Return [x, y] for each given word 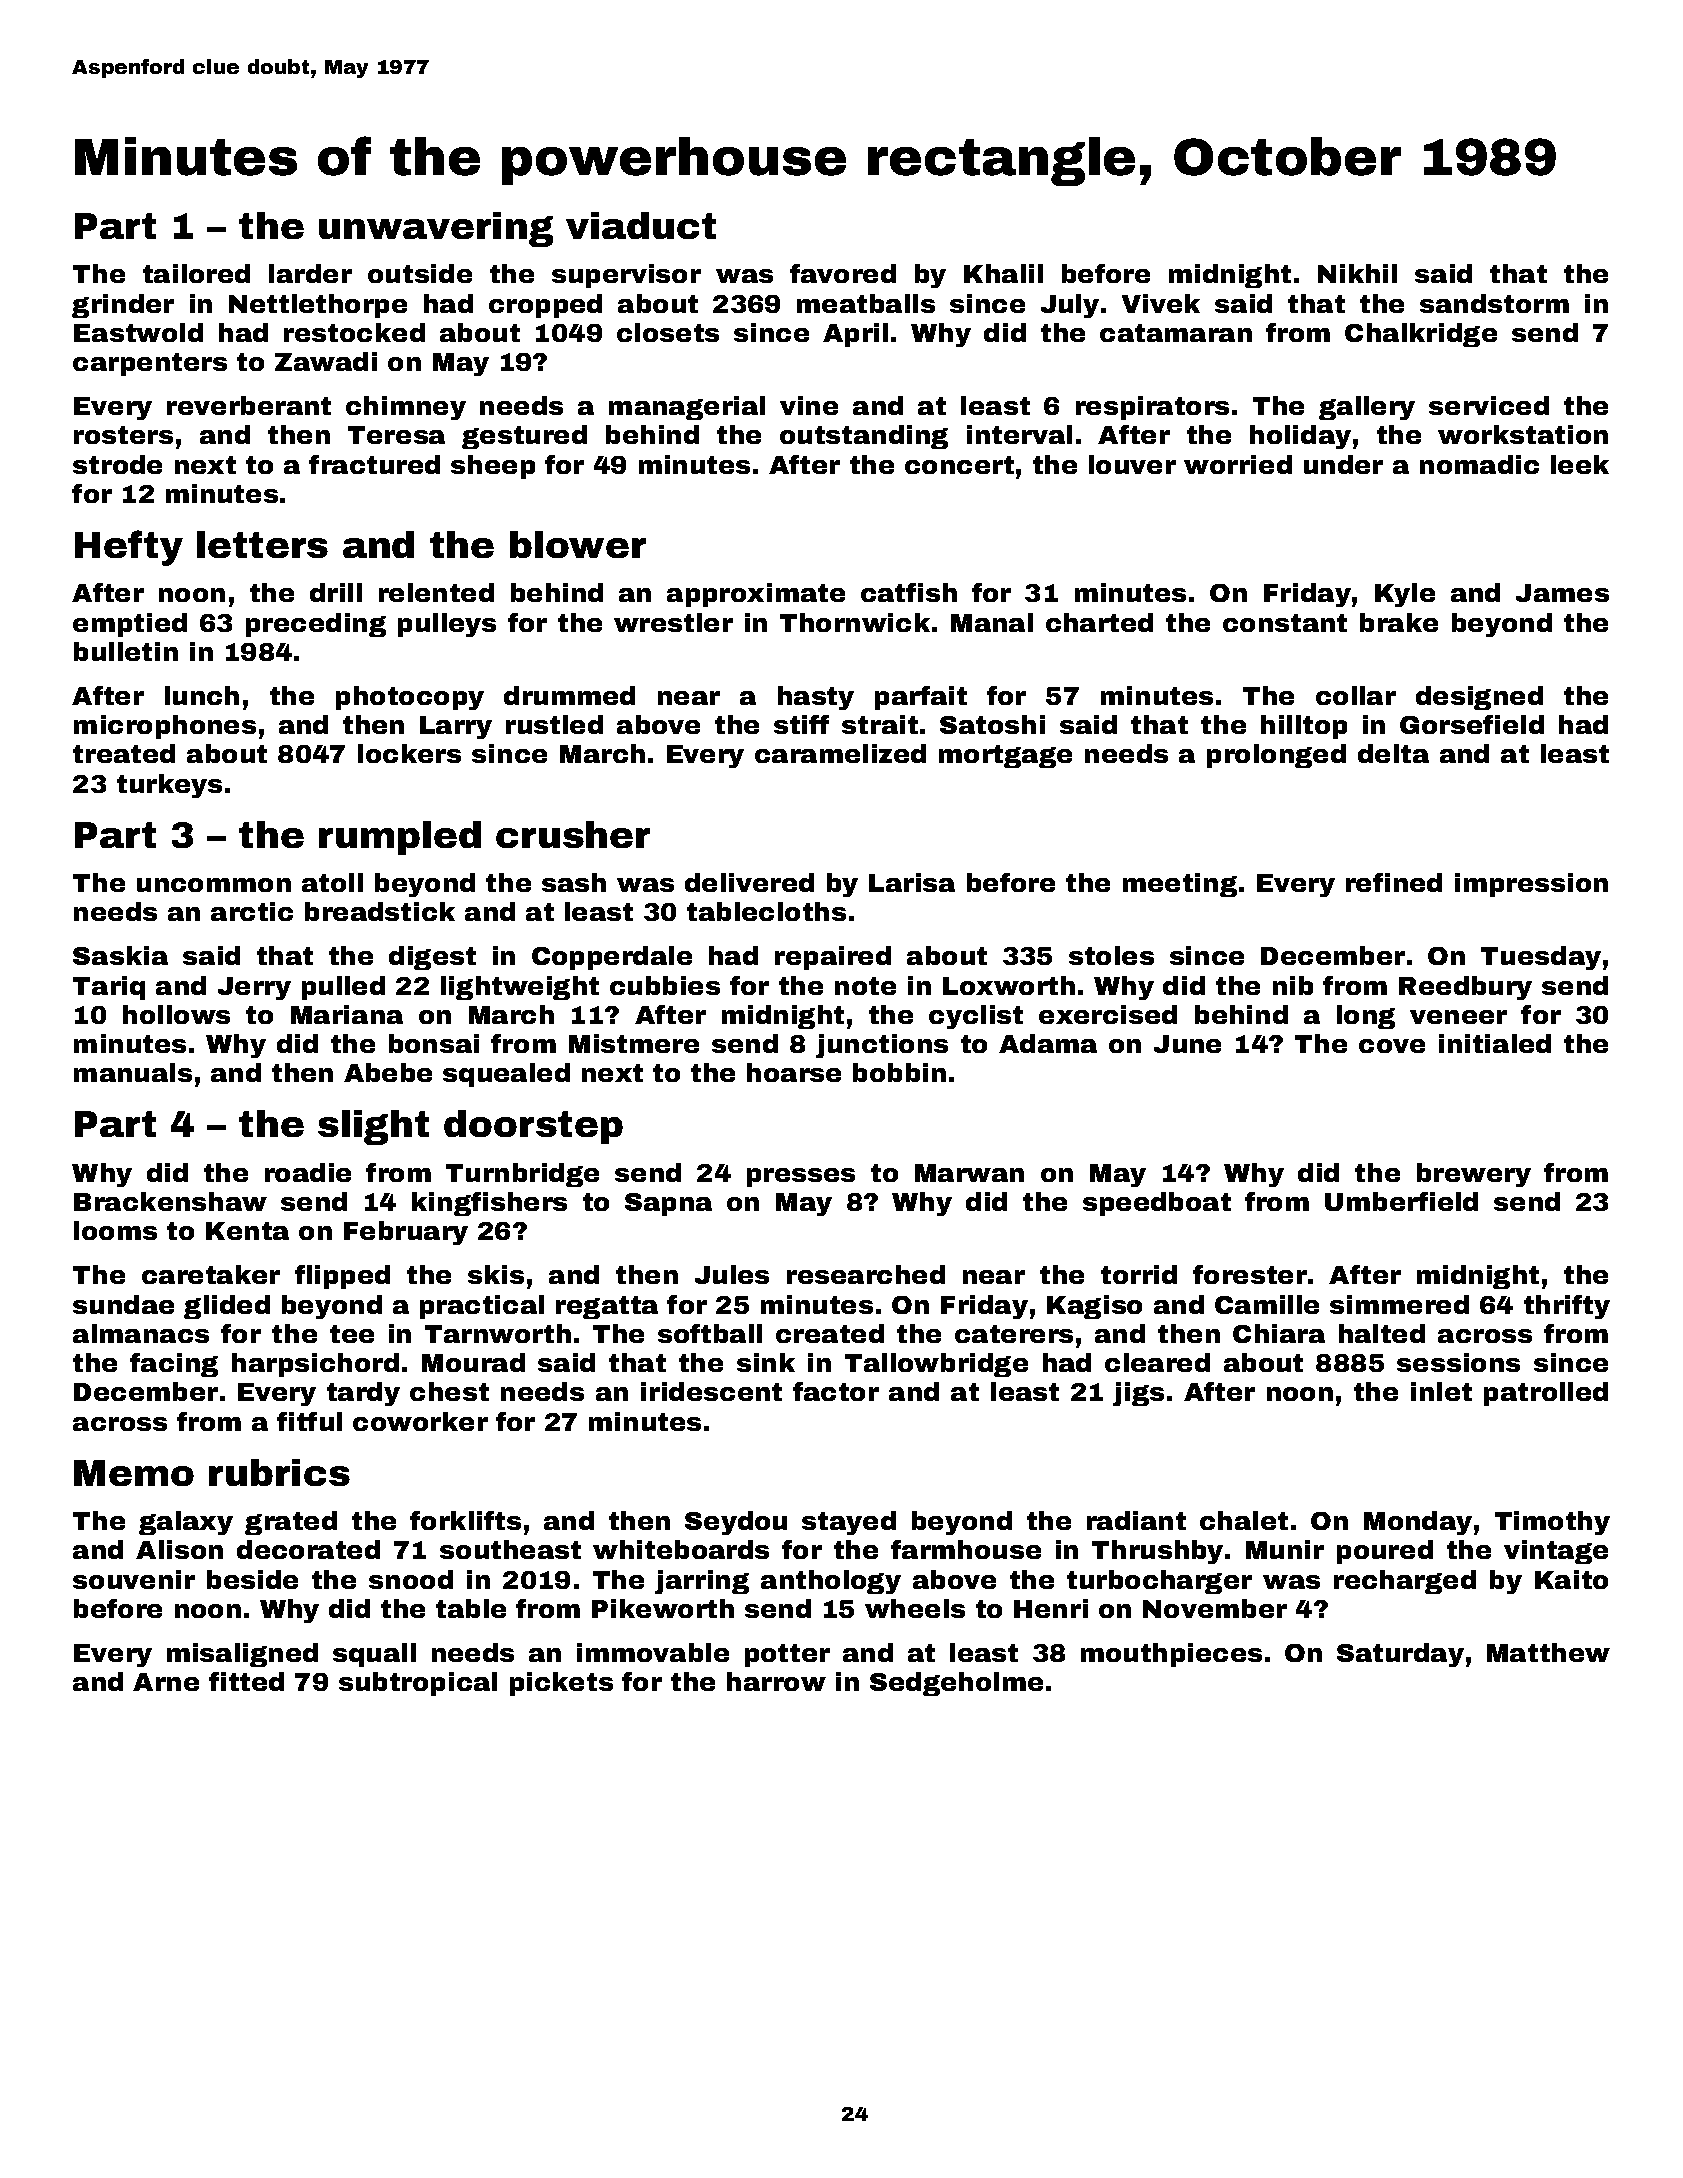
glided [227, 1307]
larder [310, 273]
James [1562, 593]
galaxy [186, 1523]
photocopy [410, 698]
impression [1531, 885]
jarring [702, 1582]
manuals [133, 1072]
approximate [756, 595]
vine [809, 405]
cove [1392, 1046]
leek [1580, 464]
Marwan [969, 1173]
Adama [1048, 1043]
